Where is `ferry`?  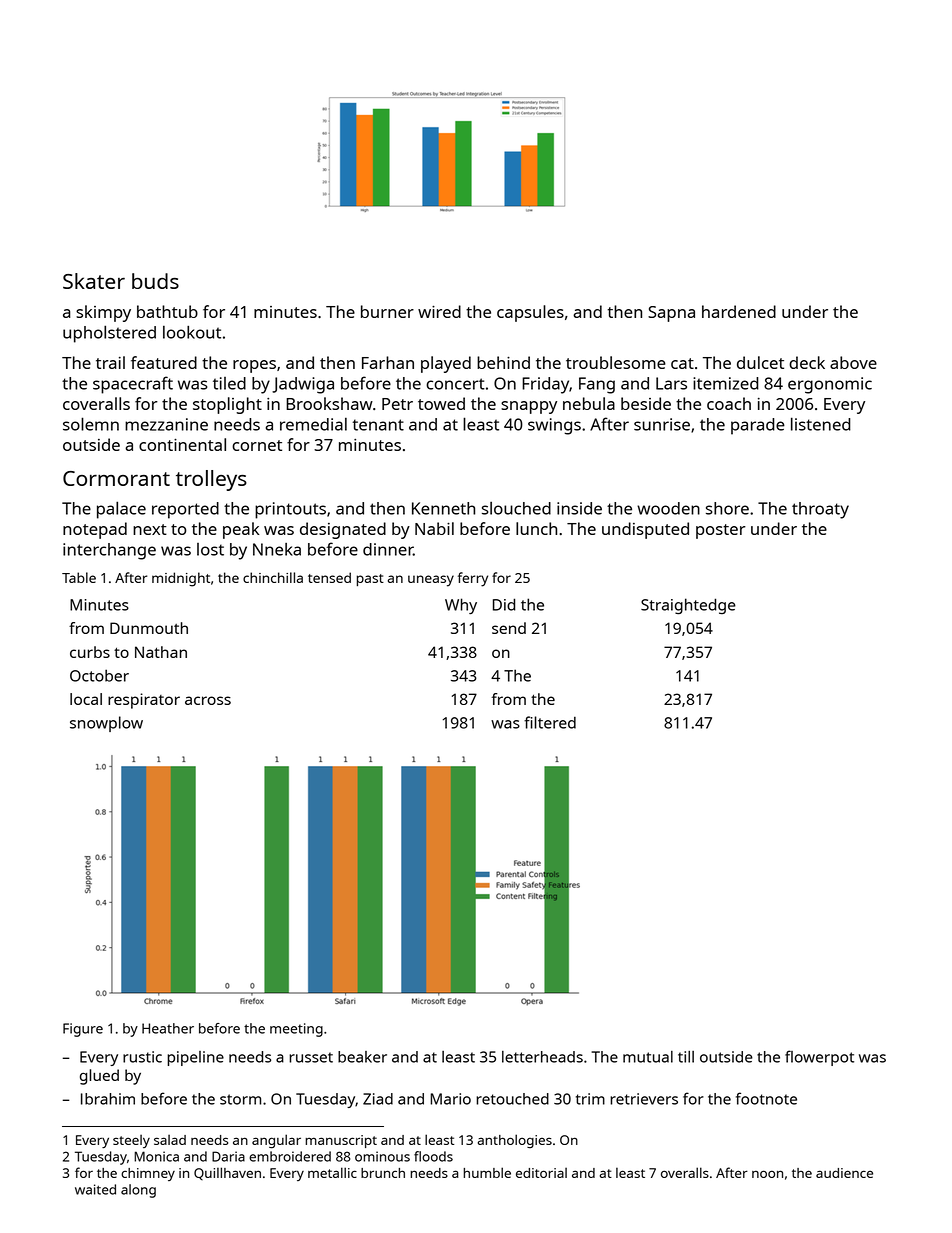 ferry is located at coordinates (473, 579).
